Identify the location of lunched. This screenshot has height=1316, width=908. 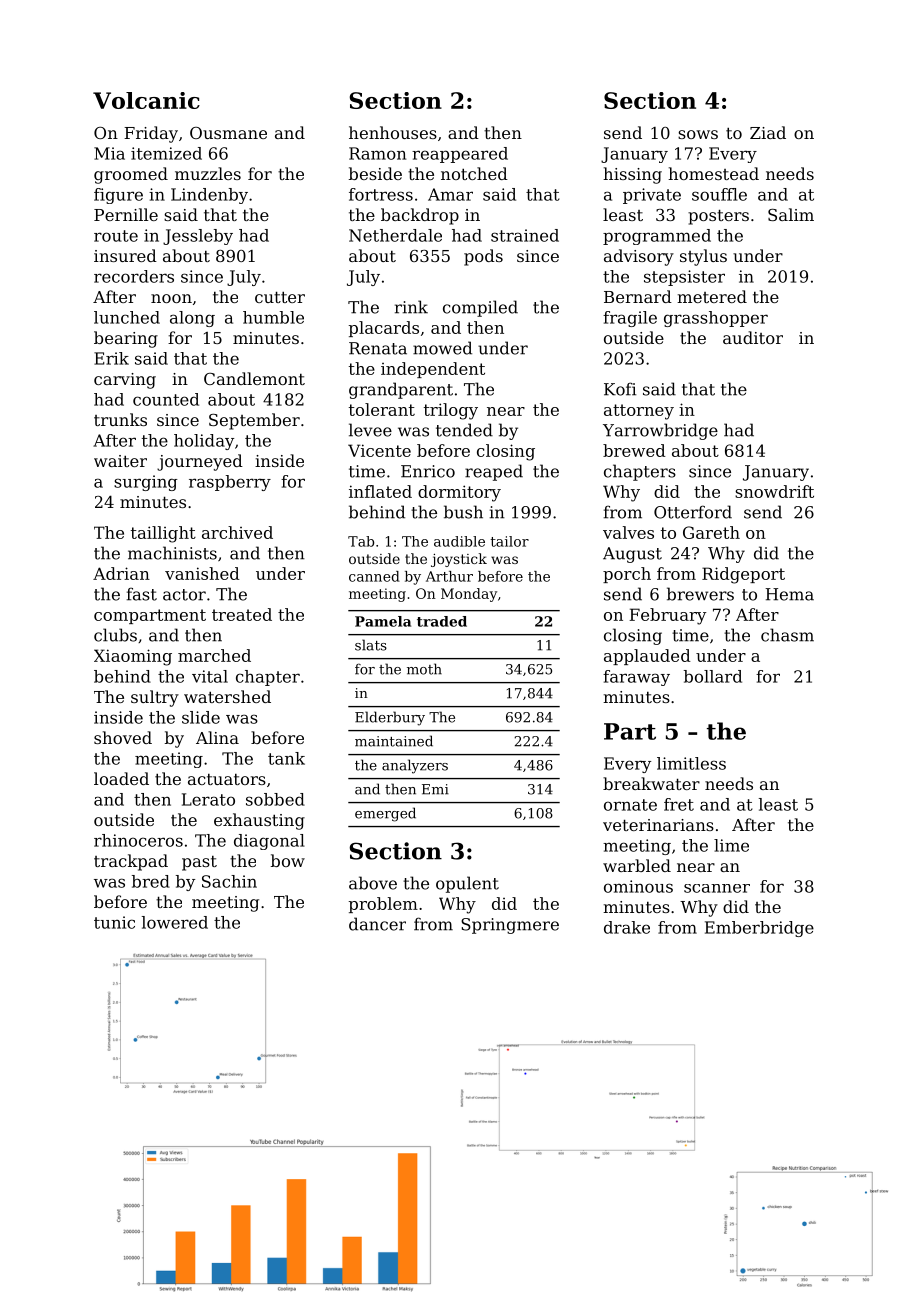
(127, 317).
